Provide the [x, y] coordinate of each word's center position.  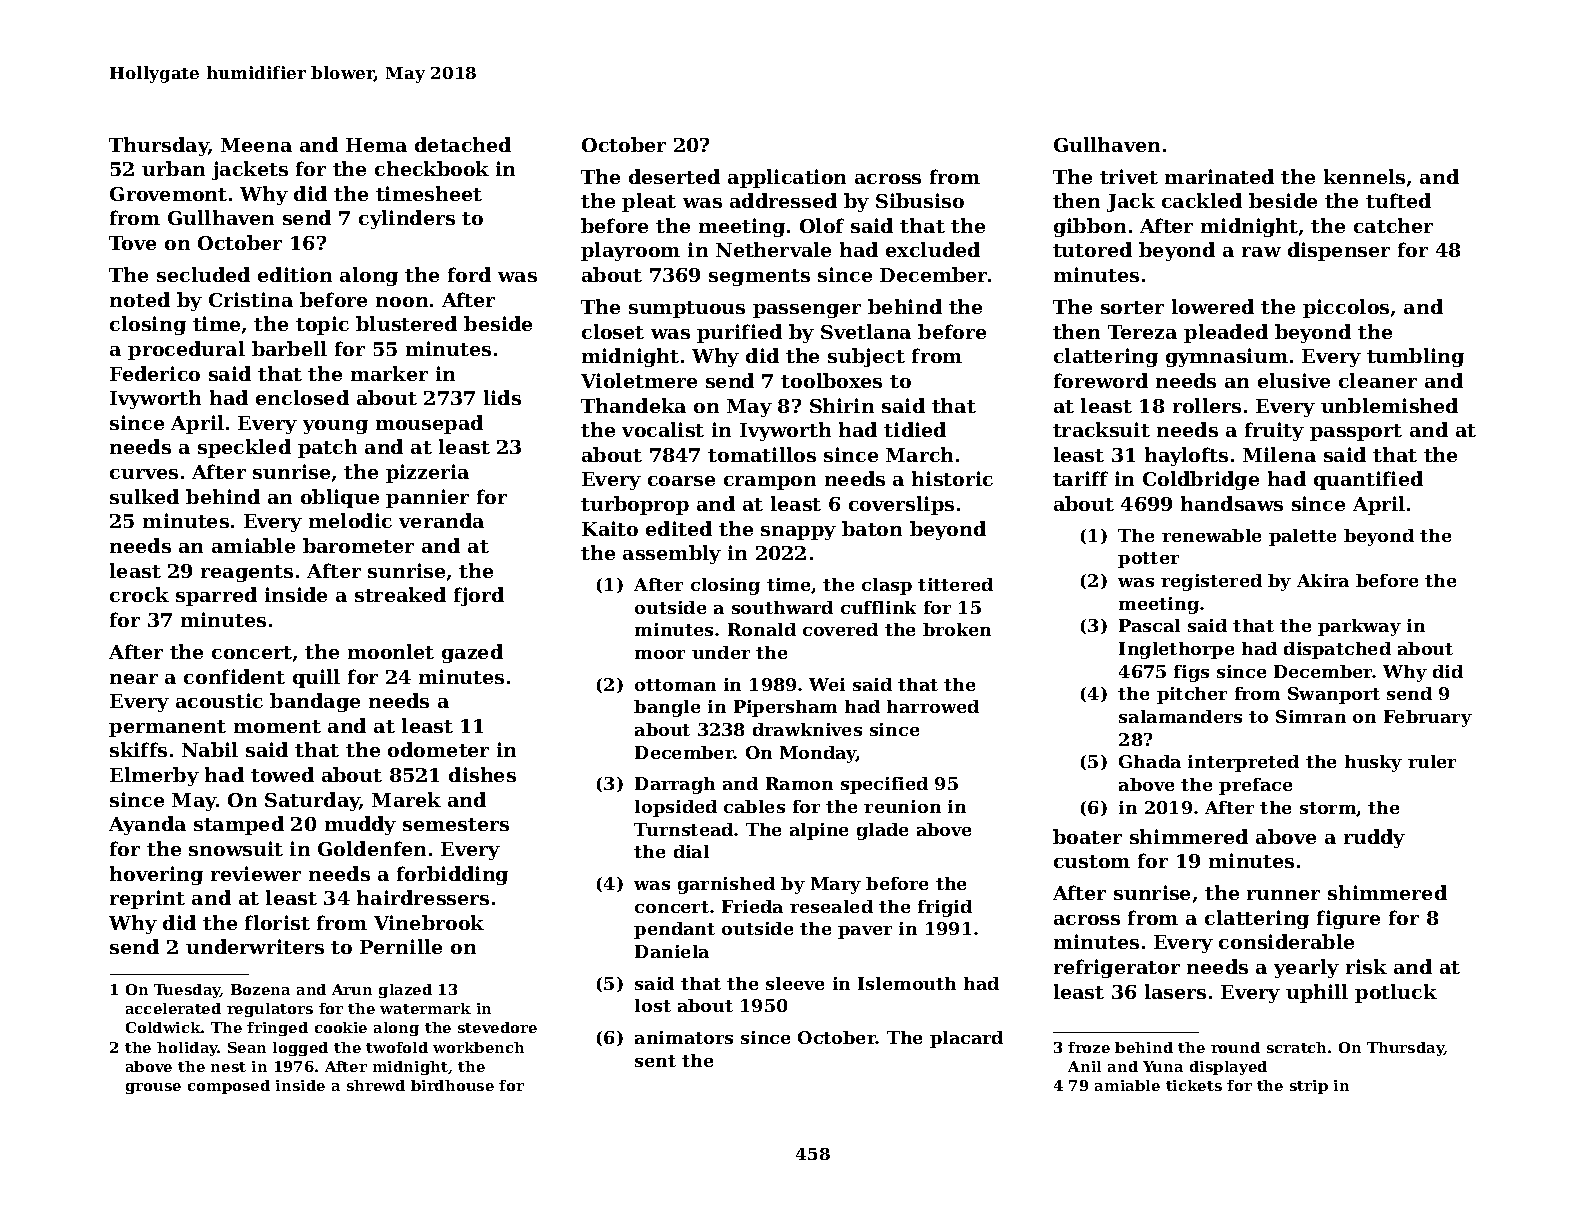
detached [463, 144]
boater [1087, 836]
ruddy [1374, 838]
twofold [397, 1047]
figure [1348, 919]
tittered [955, 584]
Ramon [799, 783]
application [787, 178]
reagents [247, 573]
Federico [155, 373]
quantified [1368, 480]
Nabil [210, 749]
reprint [147, 899]
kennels [1364, 176]
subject [866, 357]
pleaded [1226, 333]
